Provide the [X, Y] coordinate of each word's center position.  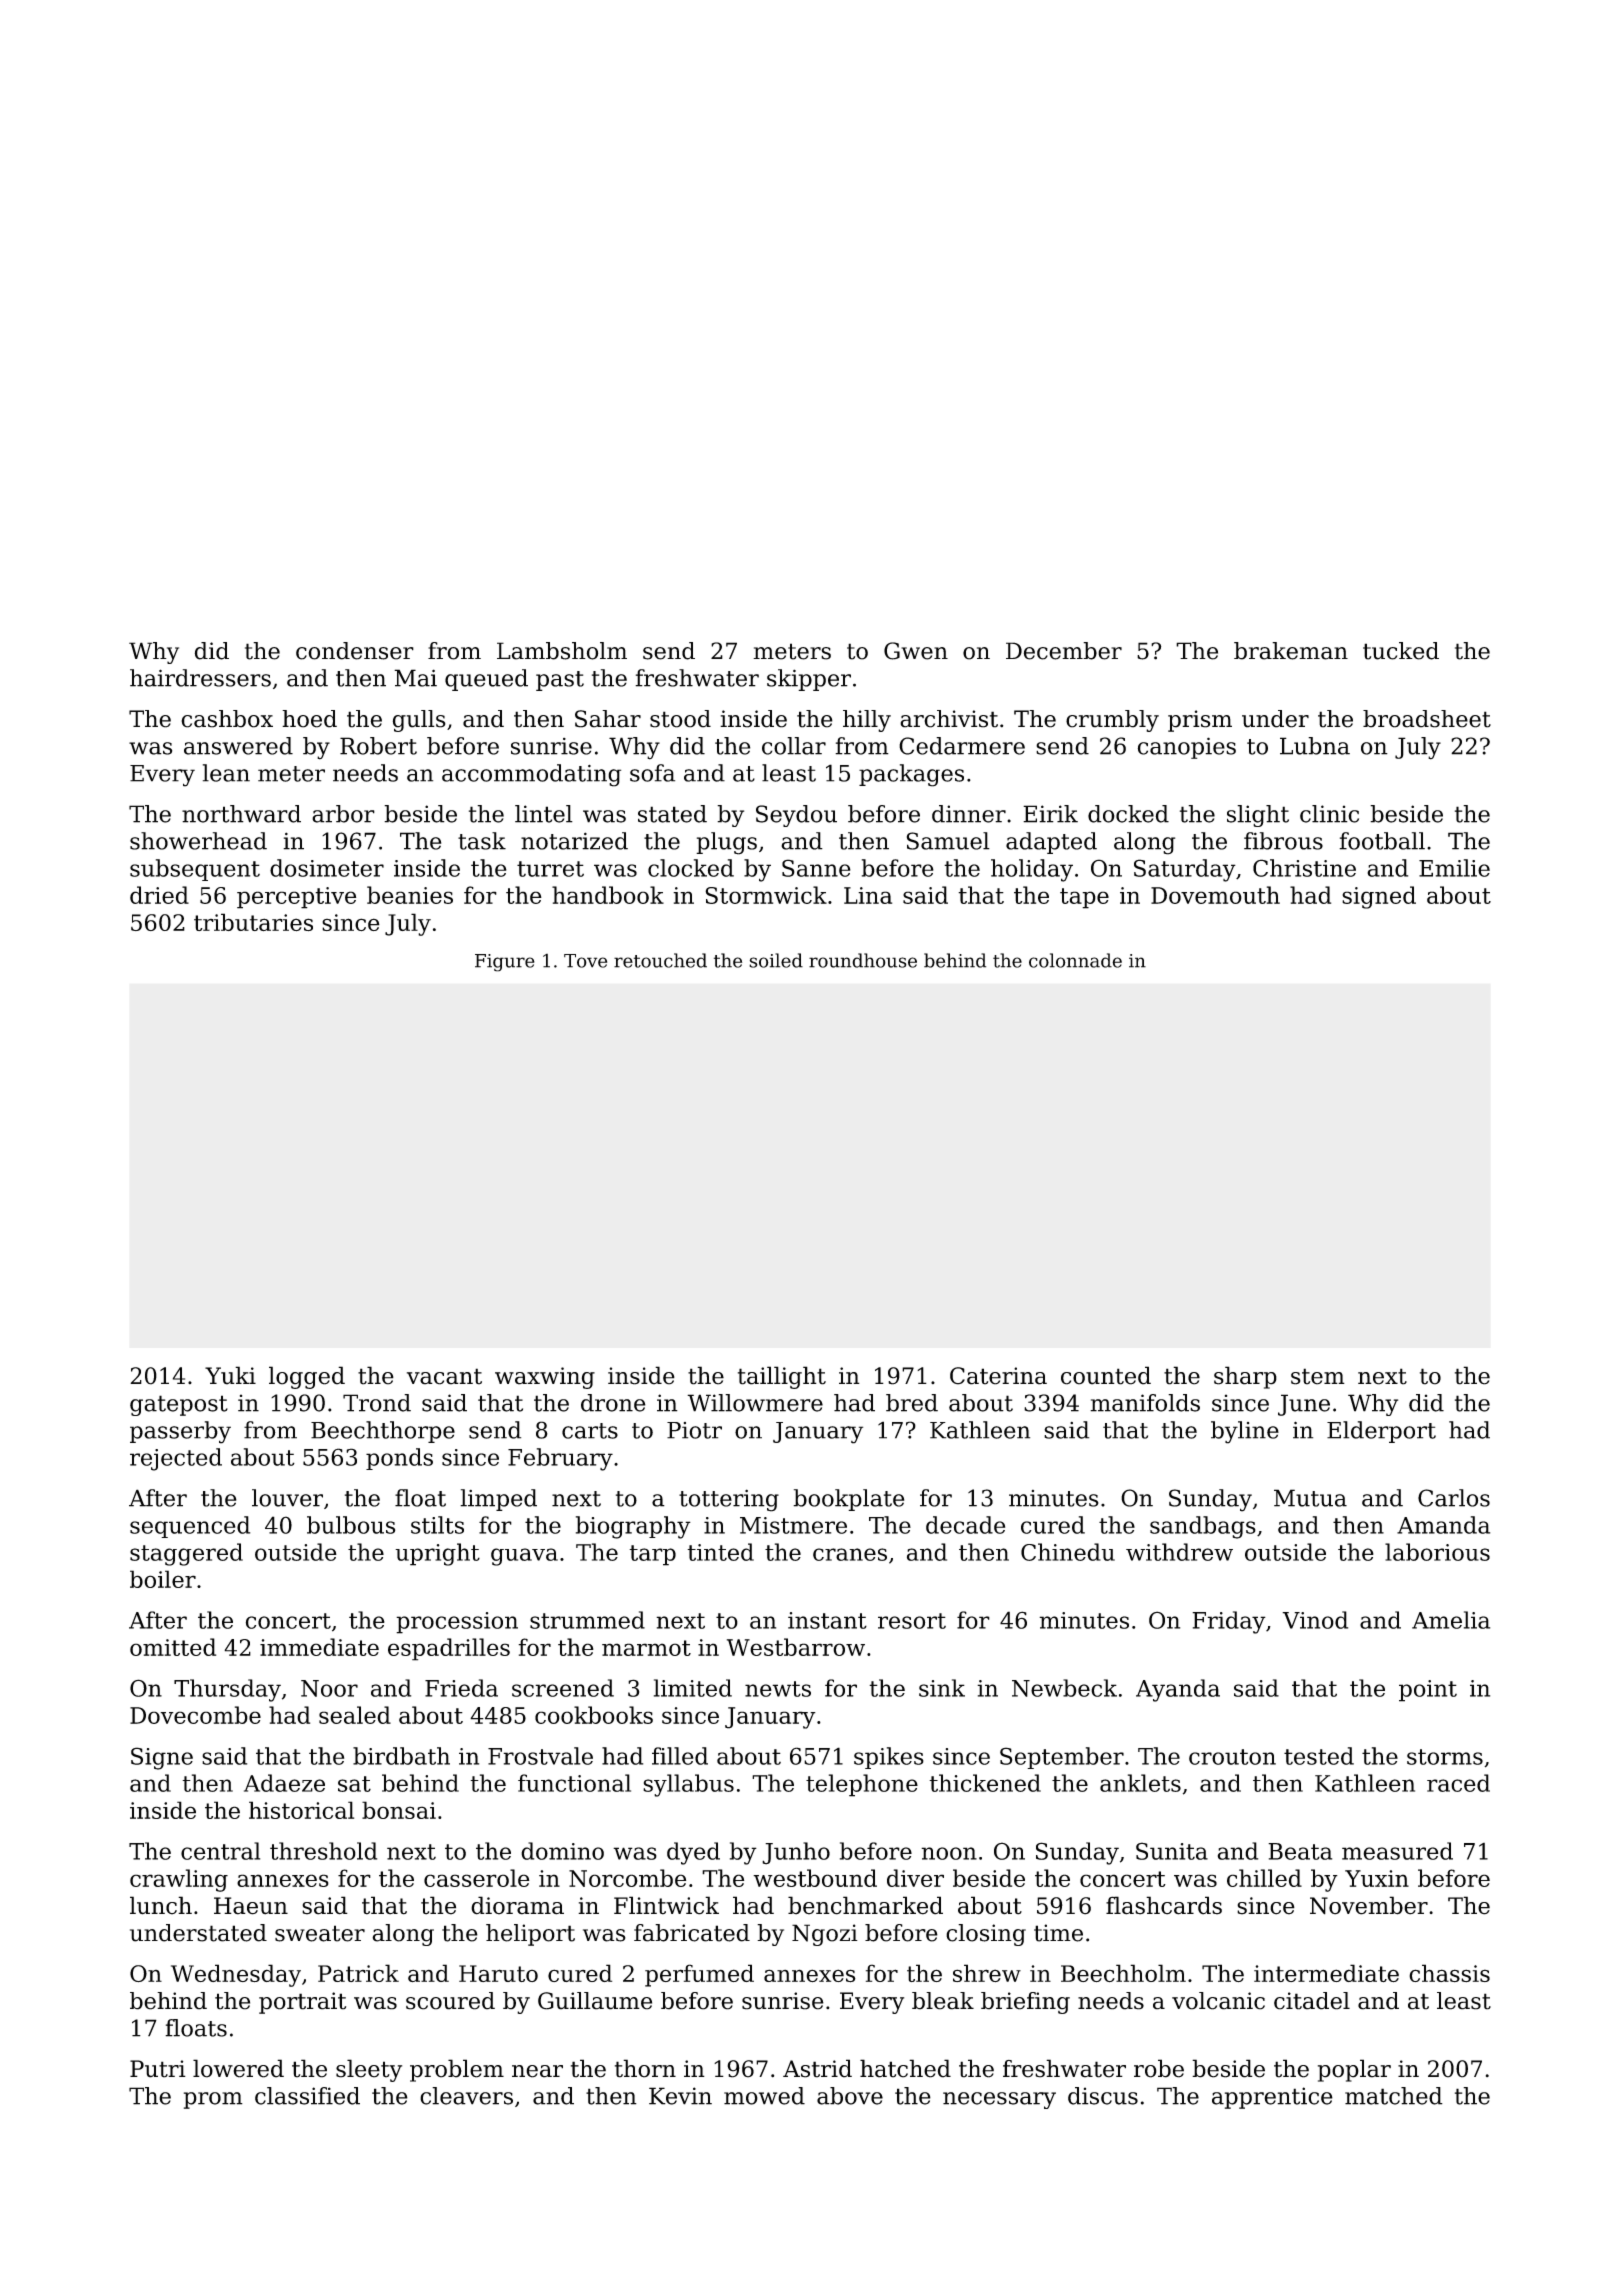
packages [911, 775]
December [1064, 651]
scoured [450, 2001]
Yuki [230, 1375]
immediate [319, 1647]
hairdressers [200, 678]
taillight [782, 1377]
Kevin [680, 2096]
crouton [1232, 1757]
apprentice [1272, 2098]
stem [1318, 1376]
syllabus [688, 1785]
